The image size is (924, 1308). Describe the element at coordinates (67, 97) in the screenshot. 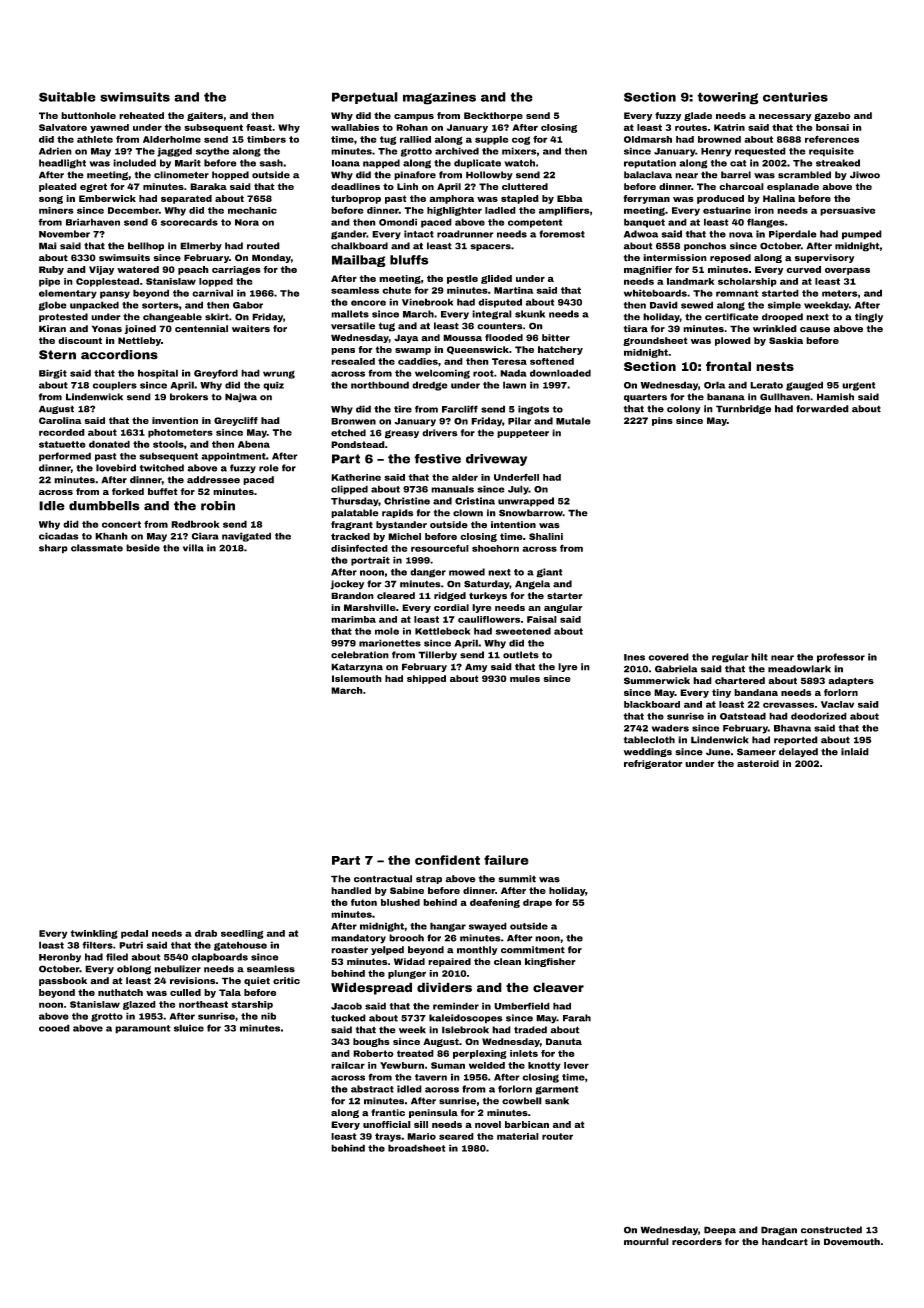

I see `Suitable` at that location.
